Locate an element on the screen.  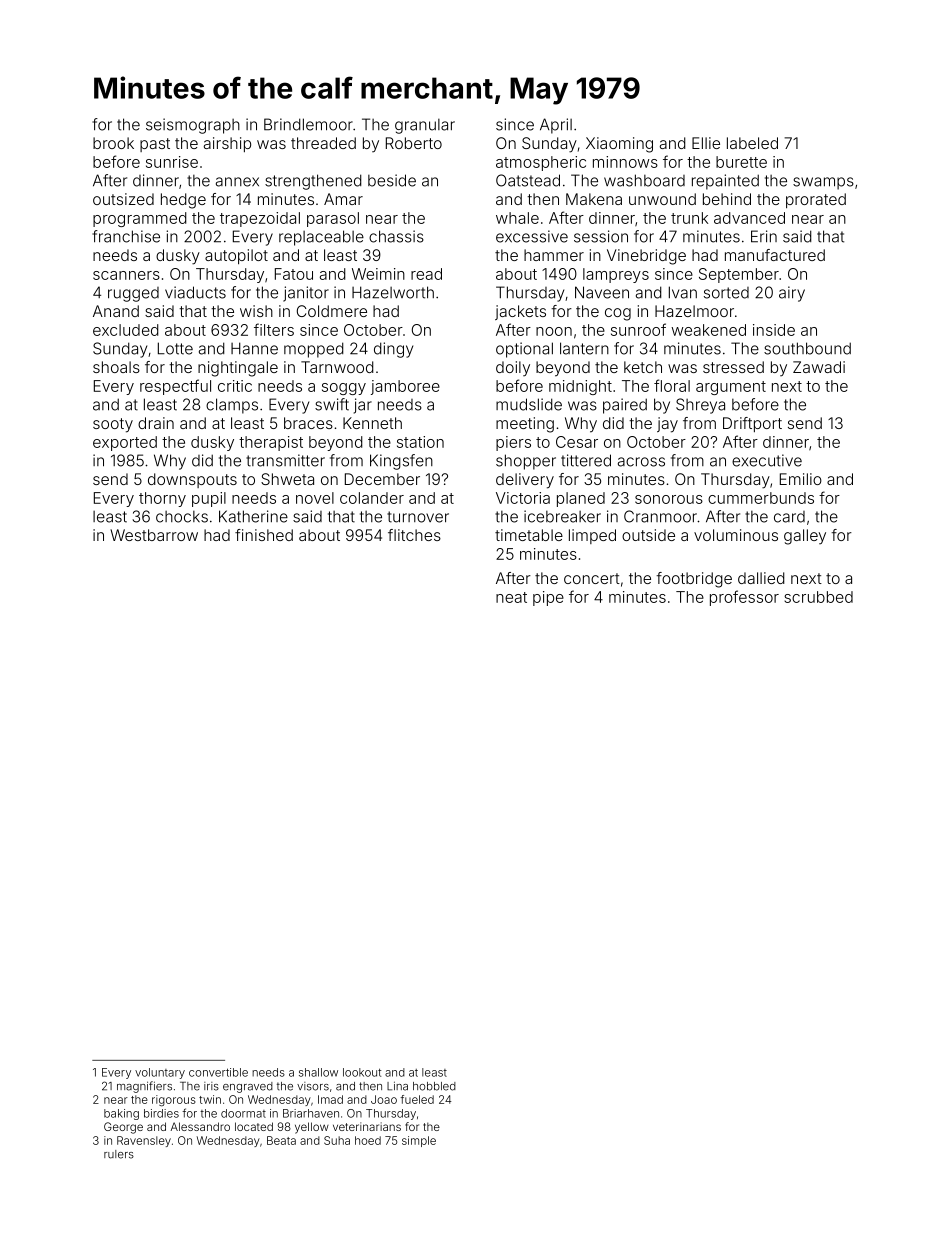
lookout is located at coordinates (362, 1072).
